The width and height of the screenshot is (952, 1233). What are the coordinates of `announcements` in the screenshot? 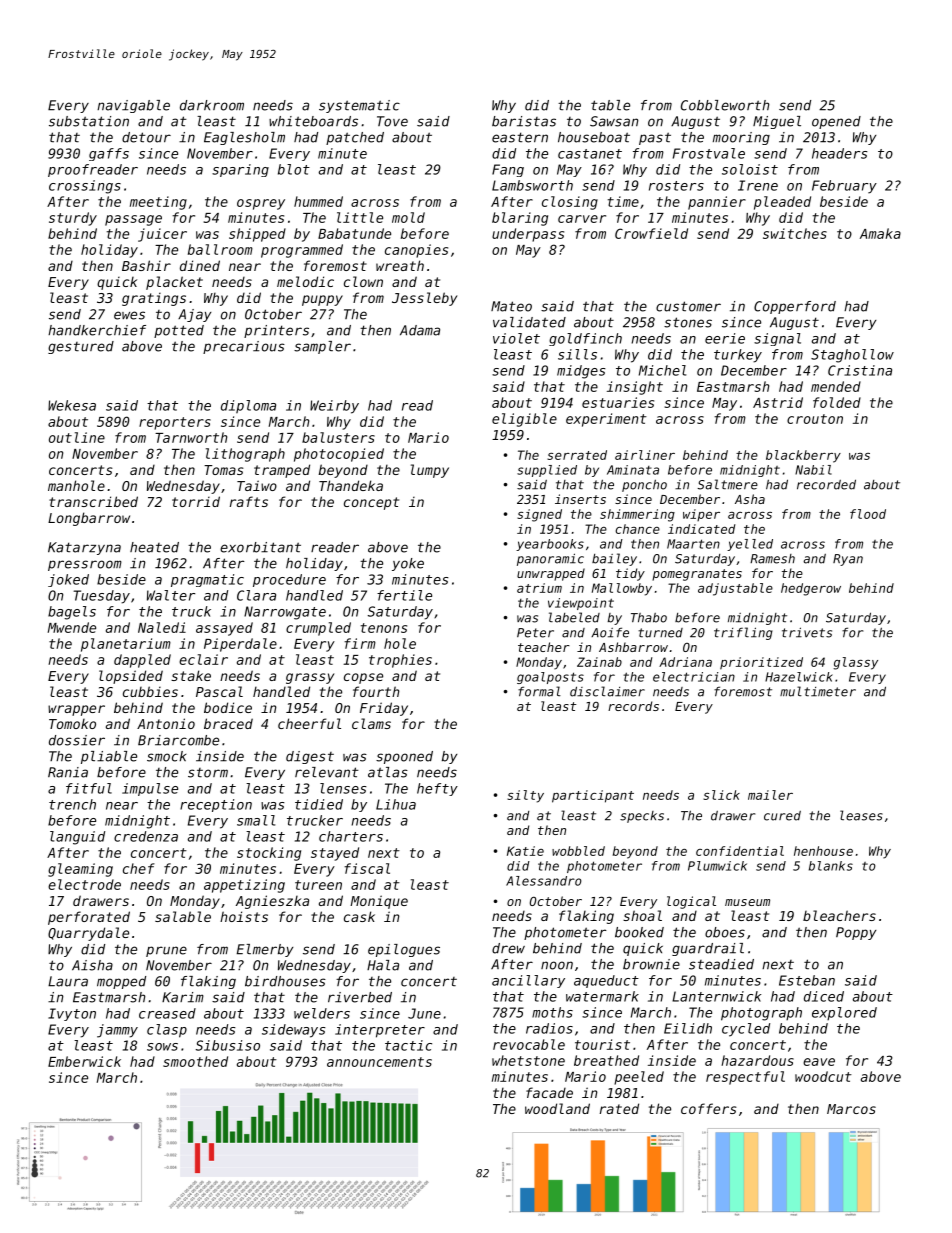 It's located at (379, 1062).
